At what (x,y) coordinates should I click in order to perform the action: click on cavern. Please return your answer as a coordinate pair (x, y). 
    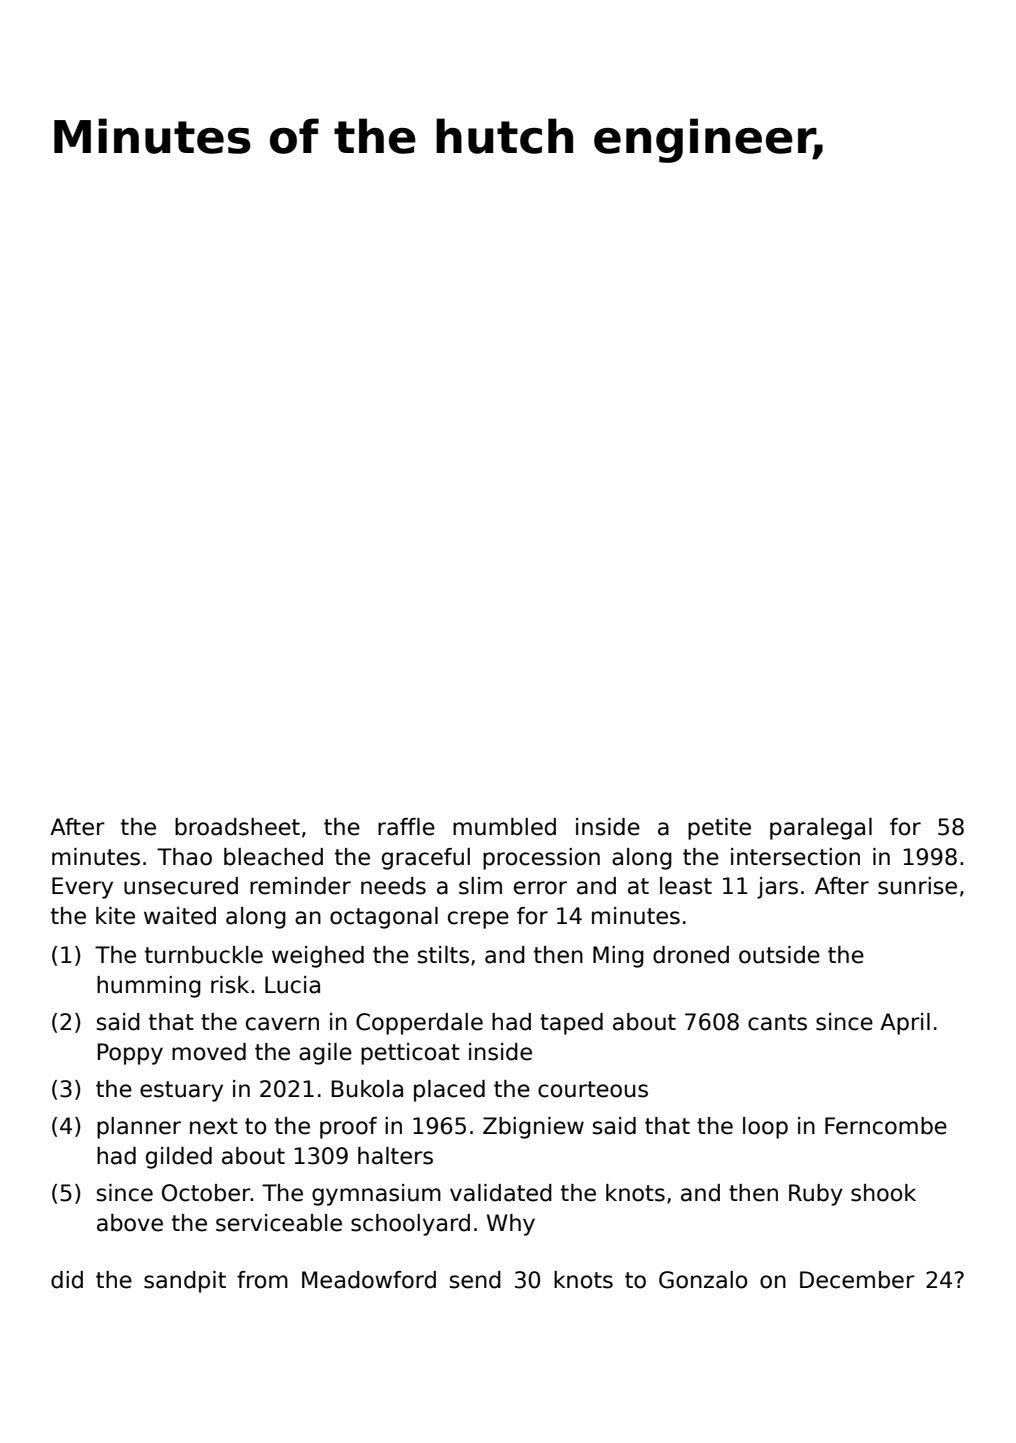
    Looking at the image, I should click on (282, 1024).
